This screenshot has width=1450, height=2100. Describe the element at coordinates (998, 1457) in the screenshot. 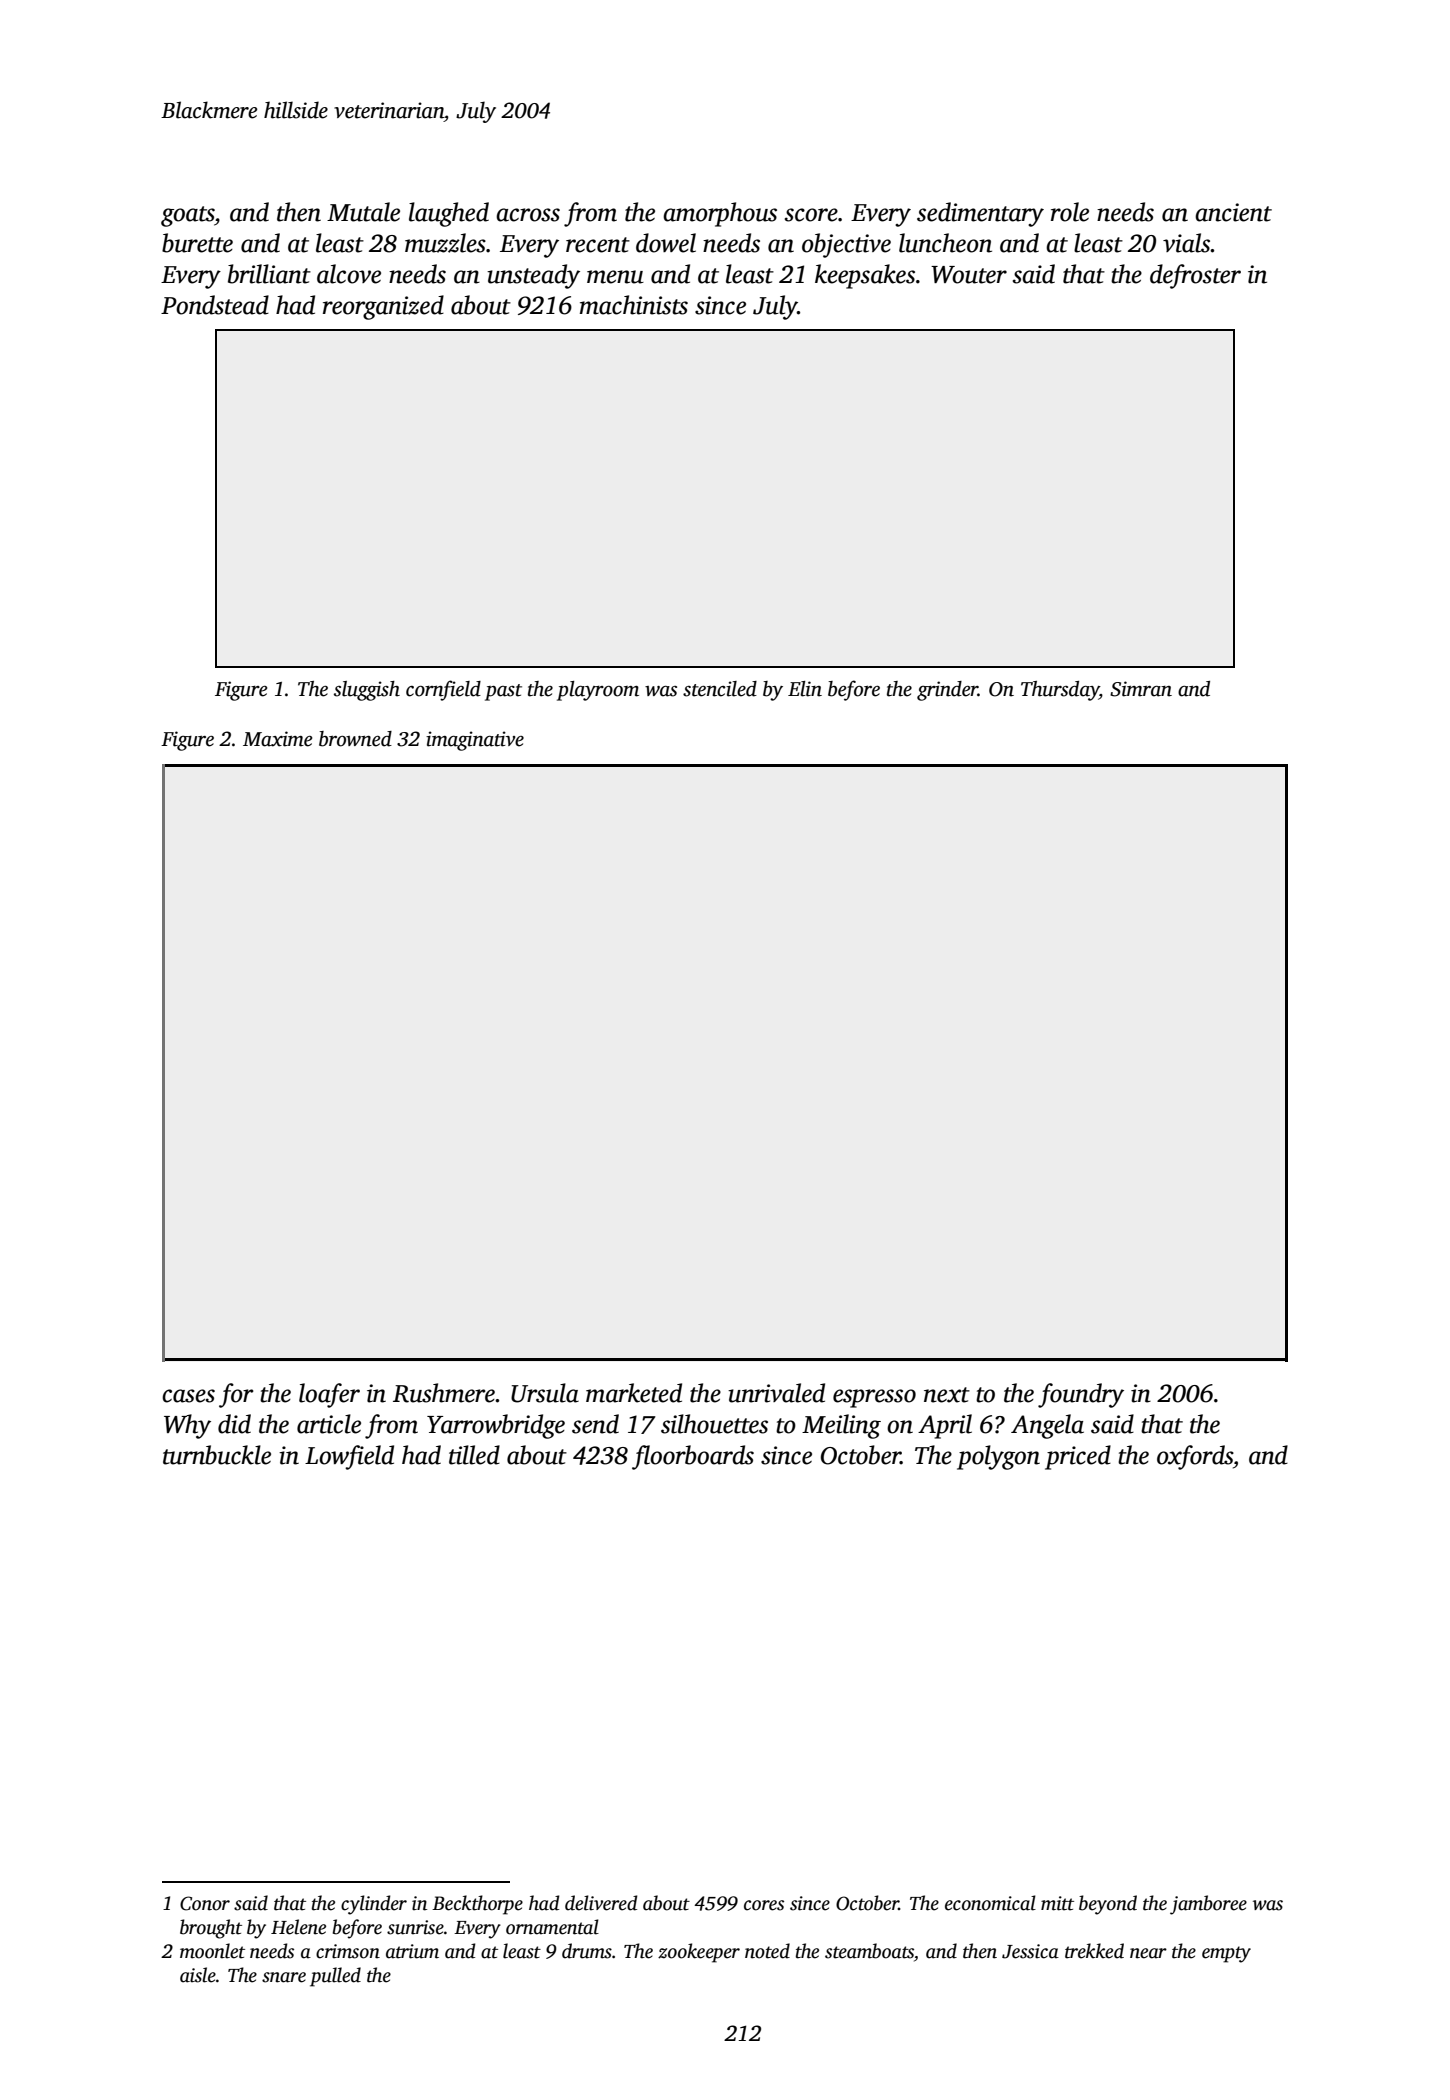

I see `polygon` at that location.
